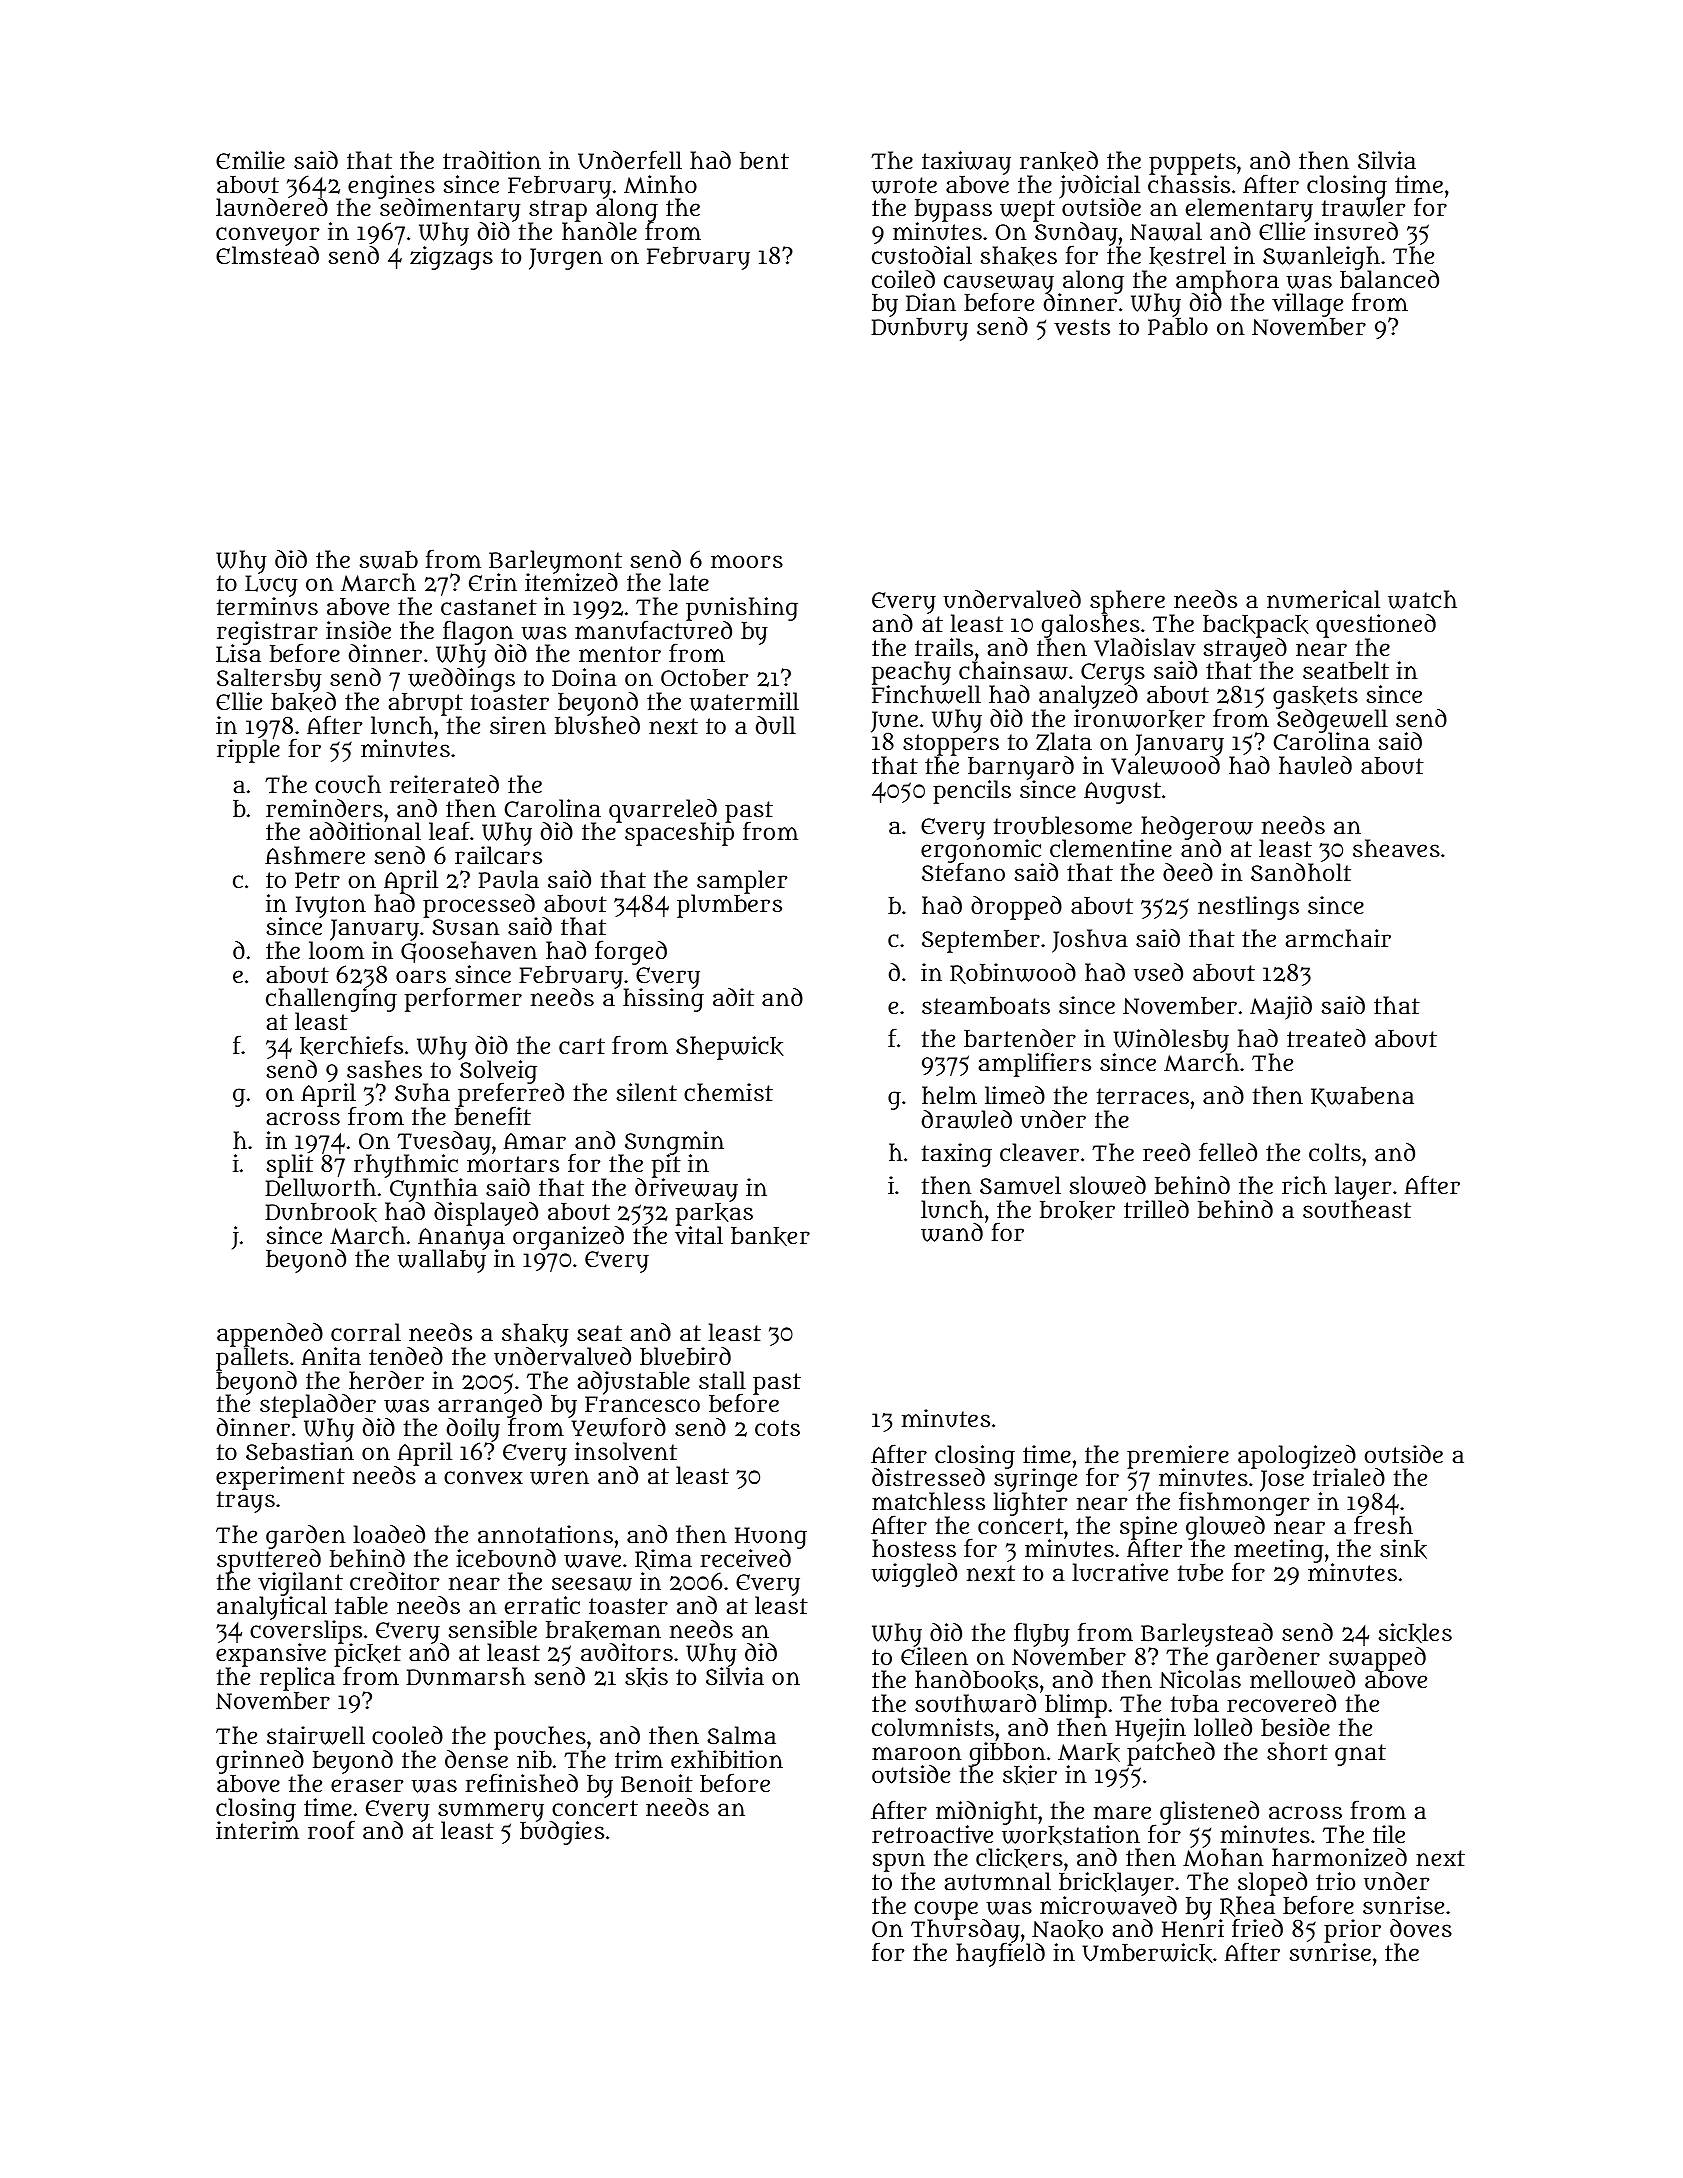 The height and width of the page is (2178, 1683). What do you see at coordinates (626, 1451) in the page?
I see `insolvent` at bounding box center [626, 1451].
